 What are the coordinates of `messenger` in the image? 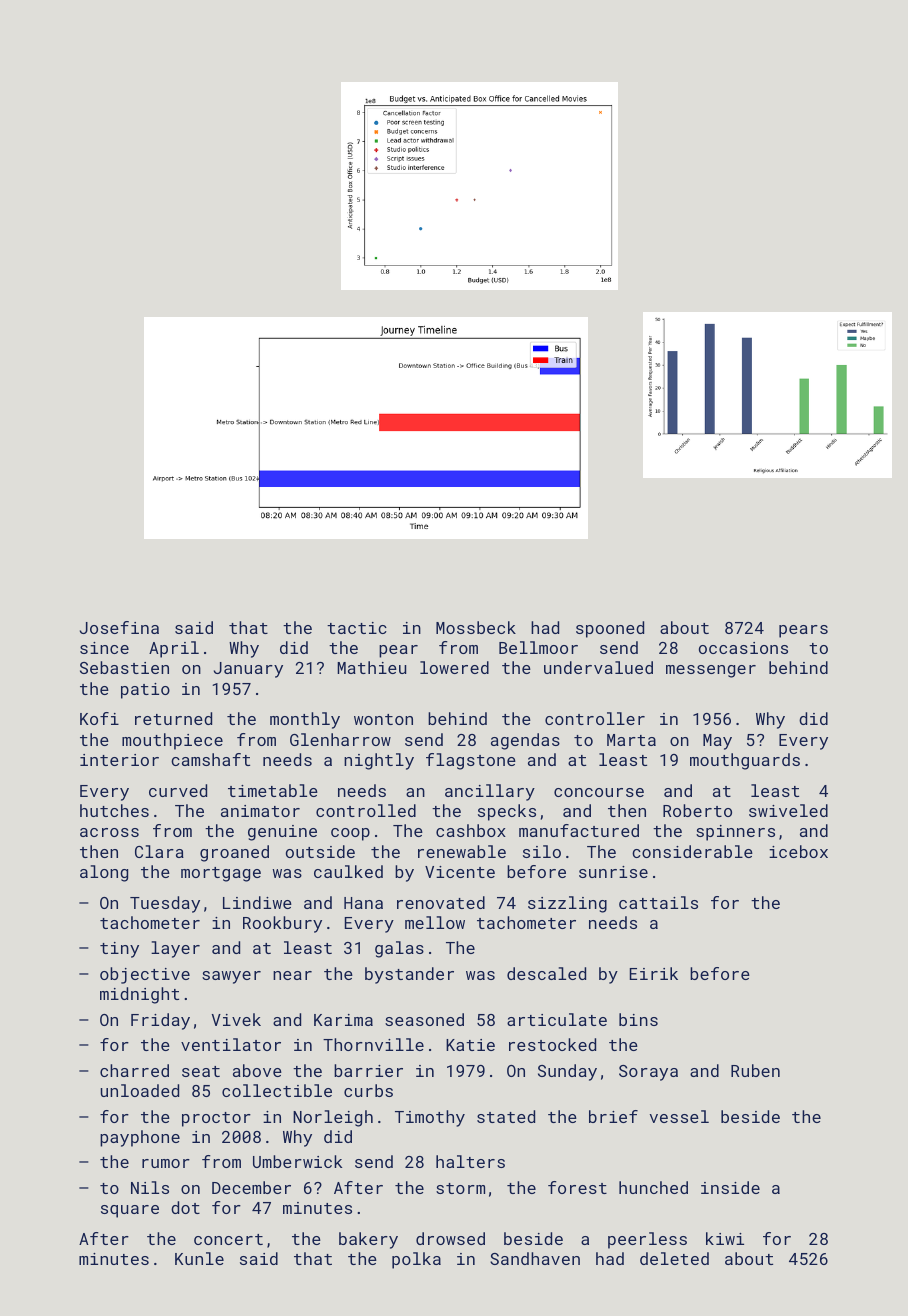 It's located at (711, 671).
